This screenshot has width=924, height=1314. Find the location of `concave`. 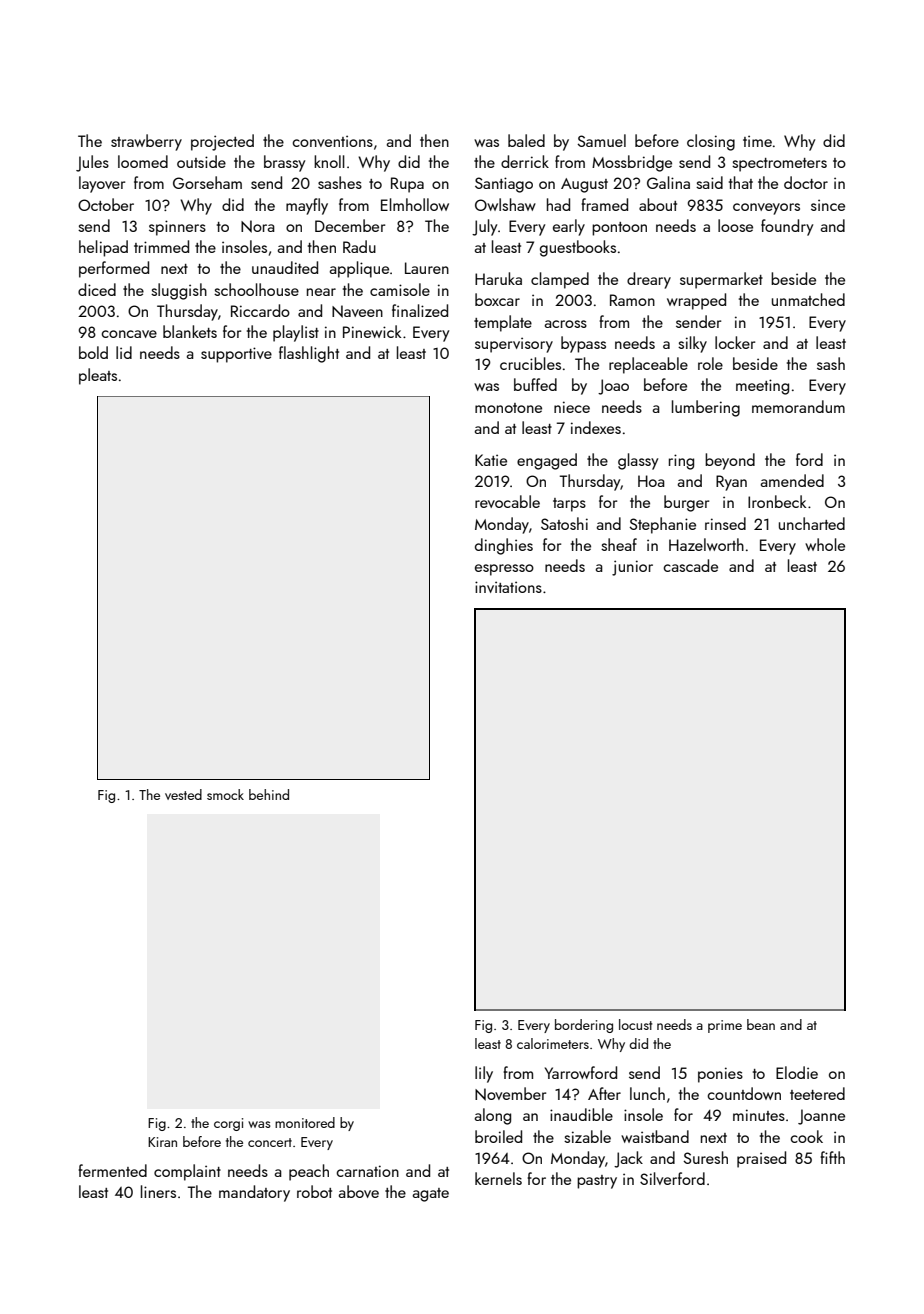

concave is located at coordinates (129, 334).
